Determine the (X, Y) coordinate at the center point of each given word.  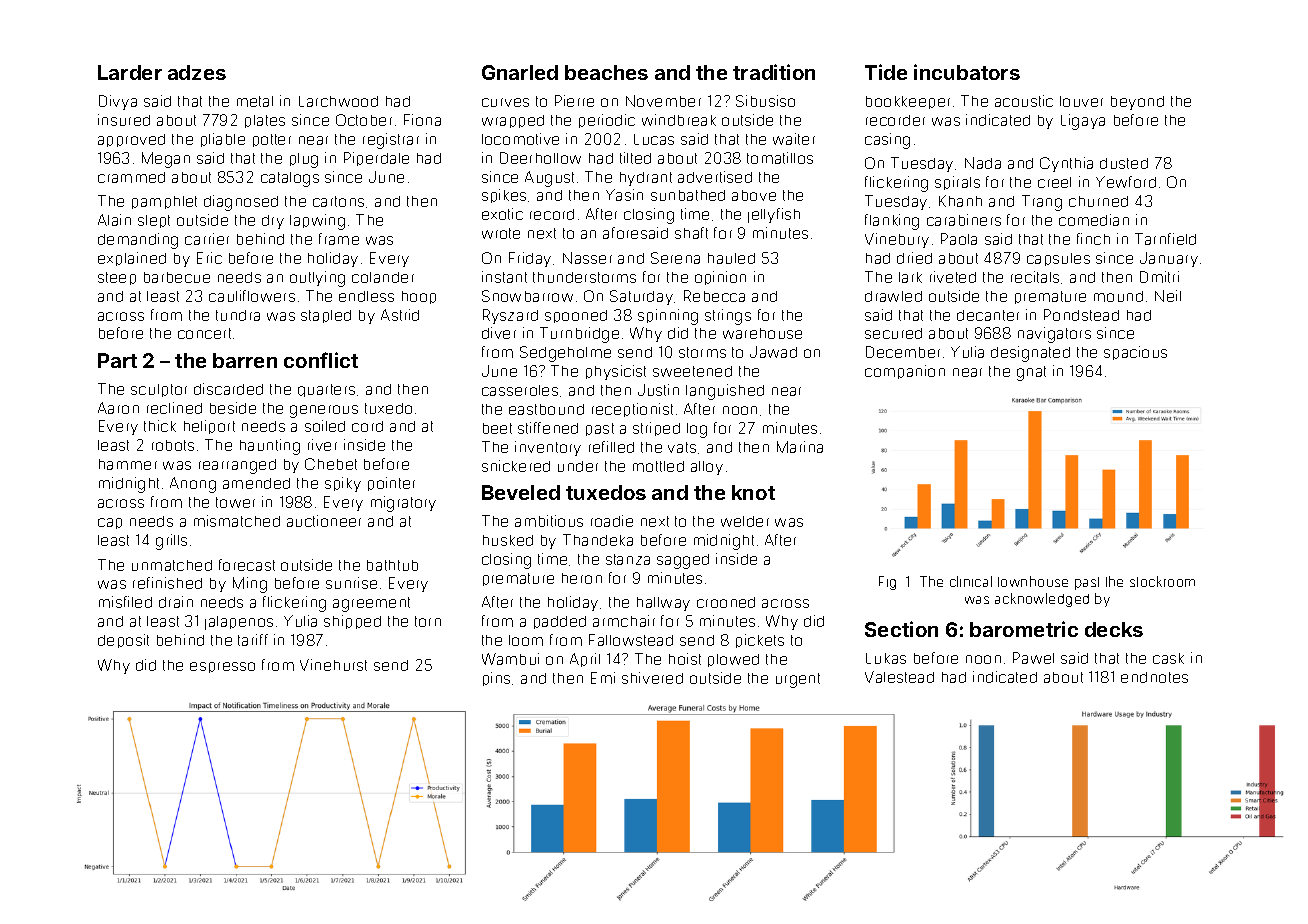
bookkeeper (908, 102)
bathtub (392, 565)
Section (901, 629)
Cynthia (1066, 164)
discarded (228, 389)
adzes (197, 72)
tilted (635, 158)
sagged (683, 561)
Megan (166, 160)
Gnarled (520, 72)
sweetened (692, 371)
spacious (1135, 353)
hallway (663, 604)
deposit (123, 641)
